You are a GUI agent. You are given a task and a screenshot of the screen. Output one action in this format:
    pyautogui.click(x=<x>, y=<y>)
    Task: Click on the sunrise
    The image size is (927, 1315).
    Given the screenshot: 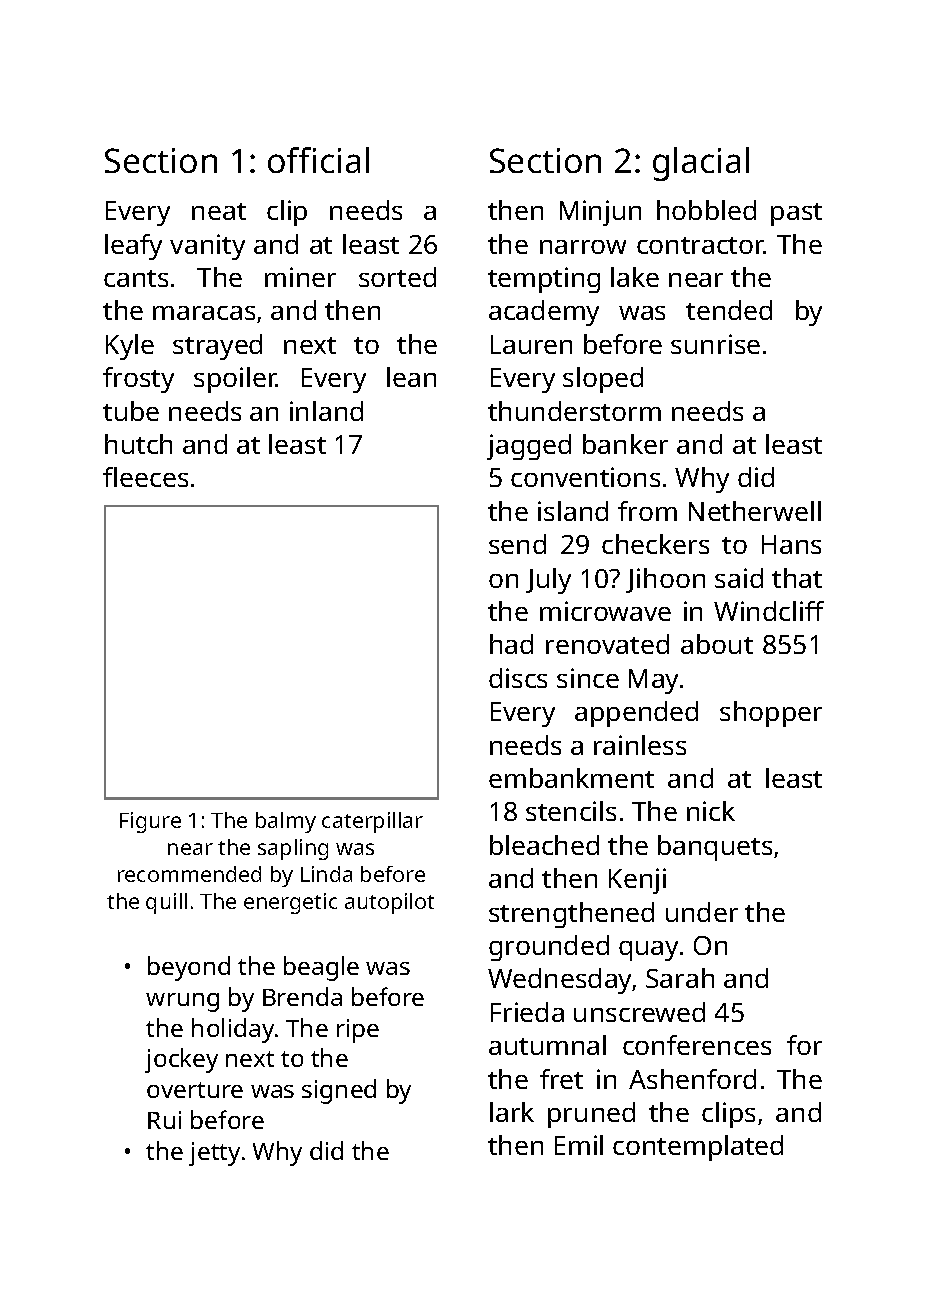 What is the action you would take?
    pyautogui.click(x=715, y=344)
